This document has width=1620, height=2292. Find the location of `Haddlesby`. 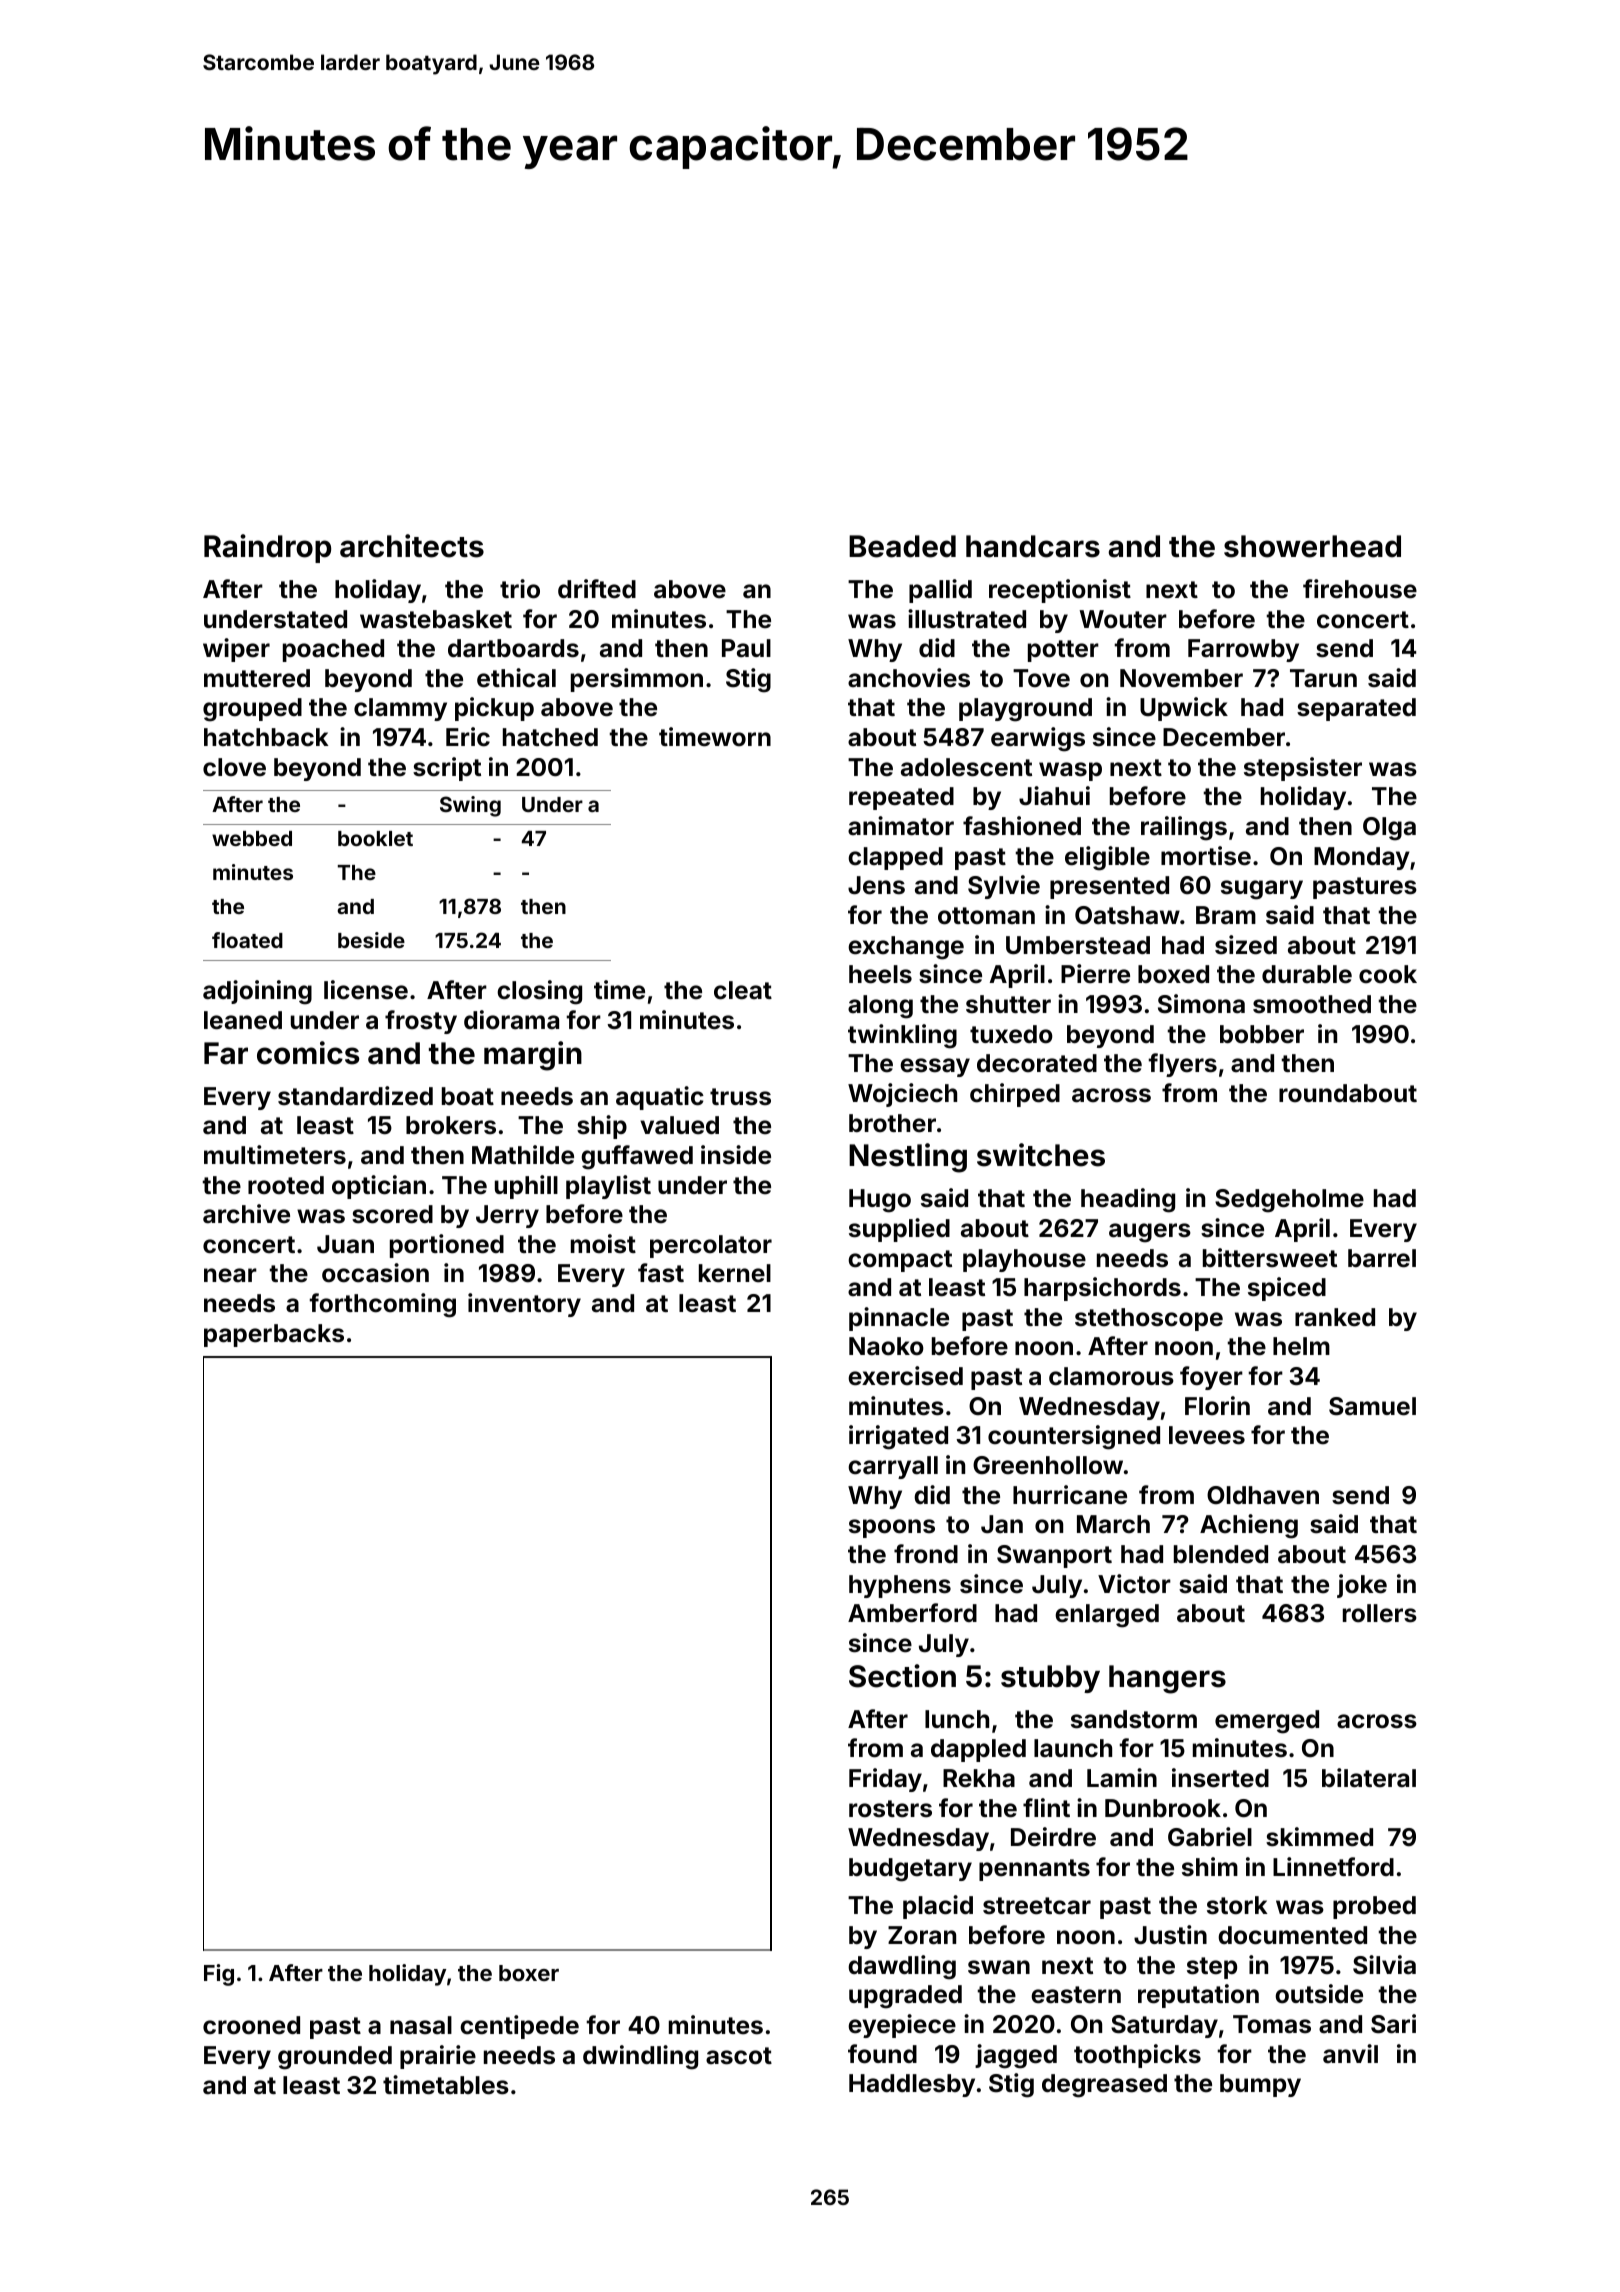

Haddlesby is located at coordinates (912, 2085).
